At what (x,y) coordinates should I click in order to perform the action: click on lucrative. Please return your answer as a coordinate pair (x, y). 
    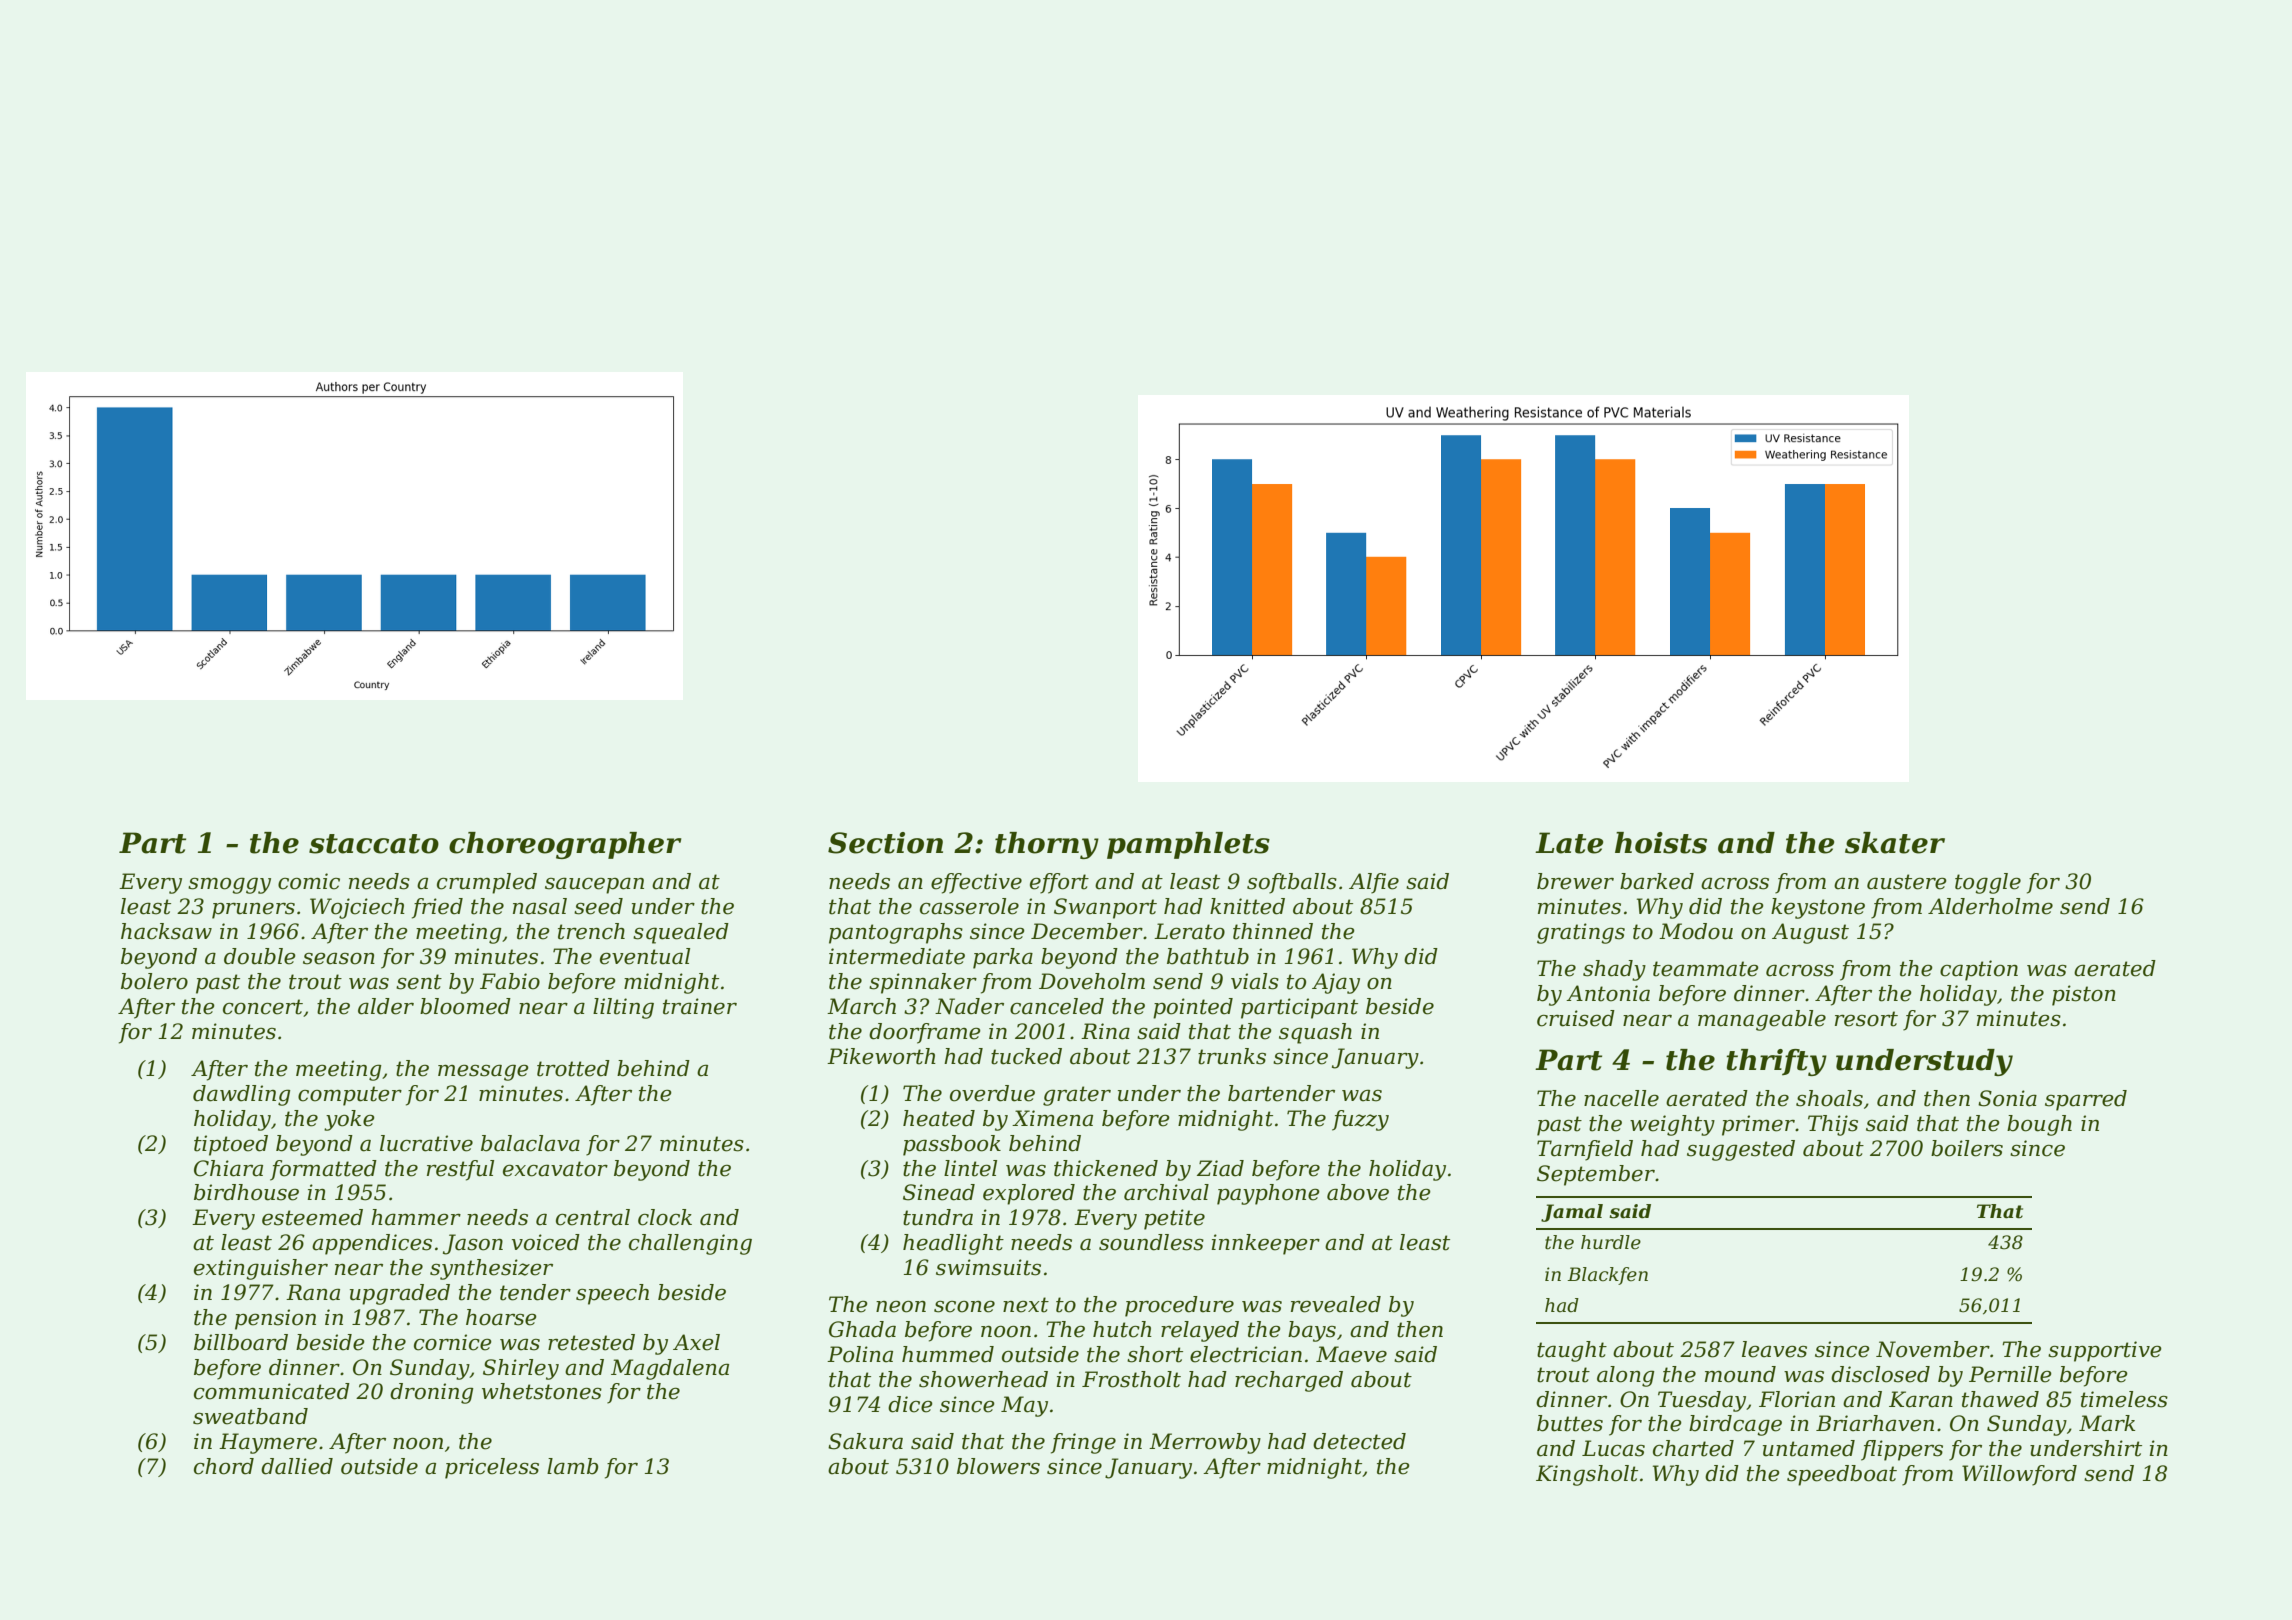
    Looking at the image, I should click on (426, 1143).
